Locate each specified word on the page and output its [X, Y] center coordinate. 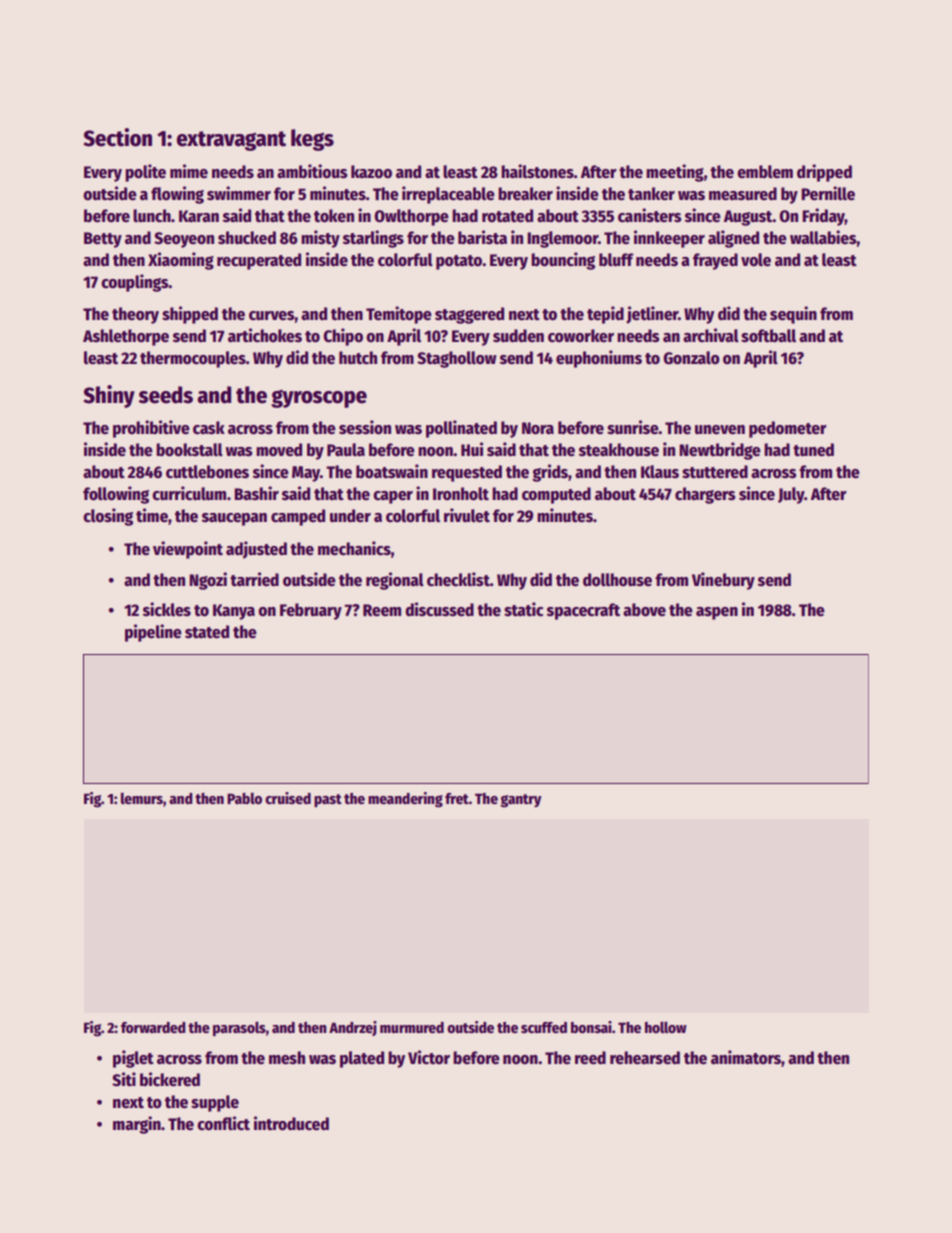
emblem [765, 172]
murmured [412, 1027]
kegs [312, 140]
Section [117, 137]
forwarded [153, 1027]
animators [746, 1057]
